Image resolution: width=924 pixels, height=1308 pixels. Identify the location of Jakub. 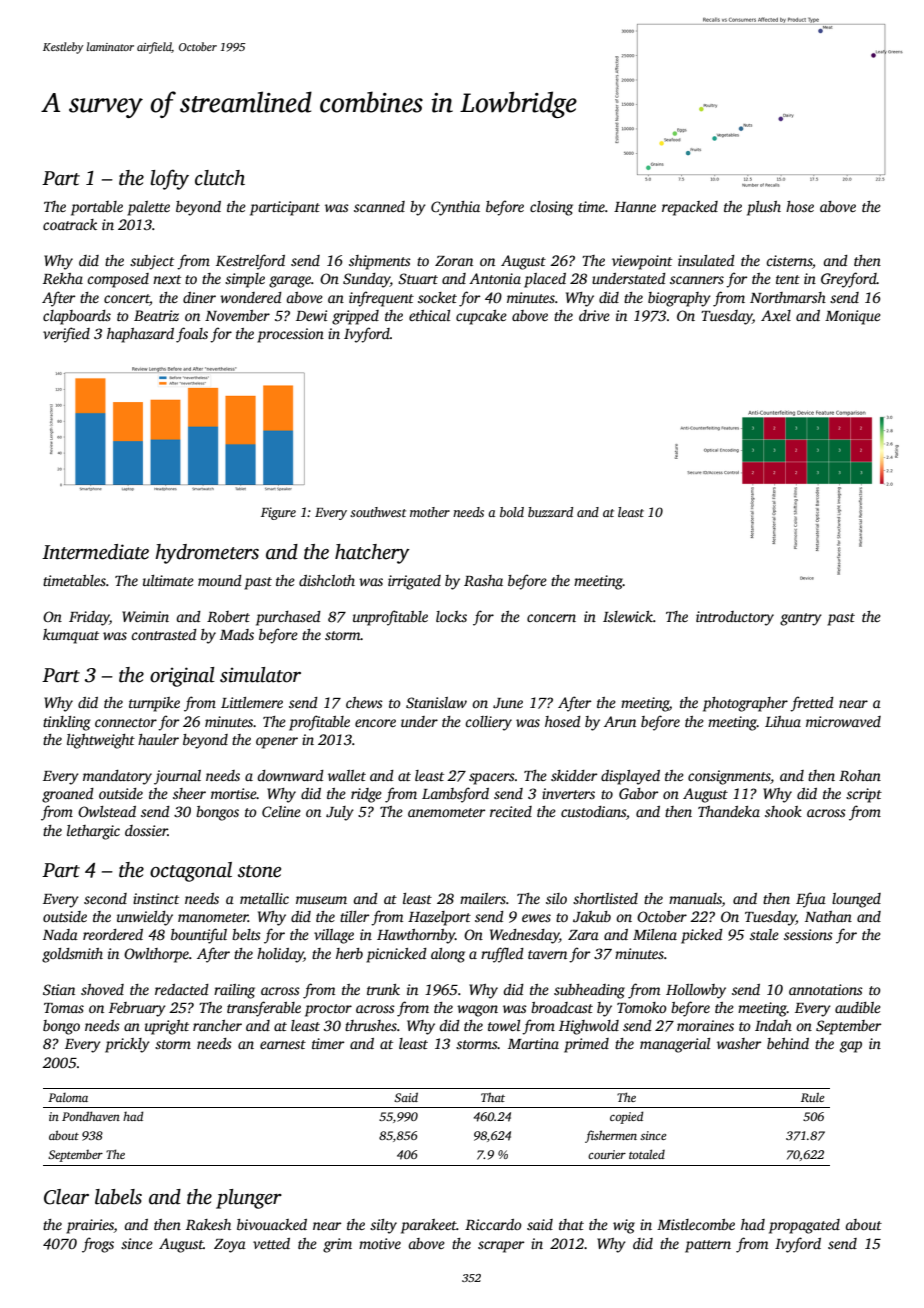
(592, 916).
